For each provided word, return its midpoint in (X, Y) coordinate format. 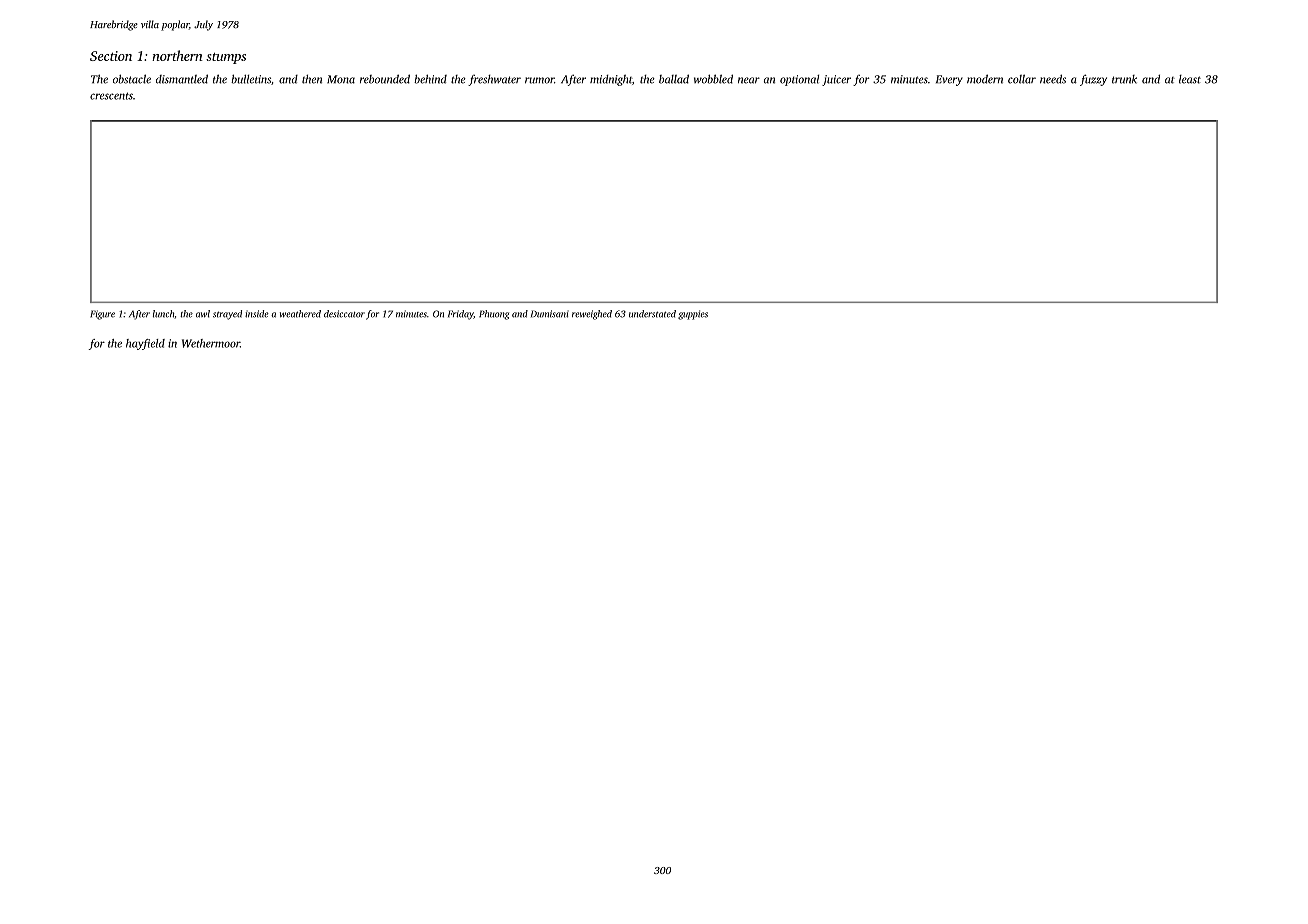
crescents (111, 96)
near (749, 80)
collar (1022, 79)
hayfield (145, 344)
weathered (300, 314)
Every (949, 80)
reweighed (592, 315)
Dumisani (550, 314)
